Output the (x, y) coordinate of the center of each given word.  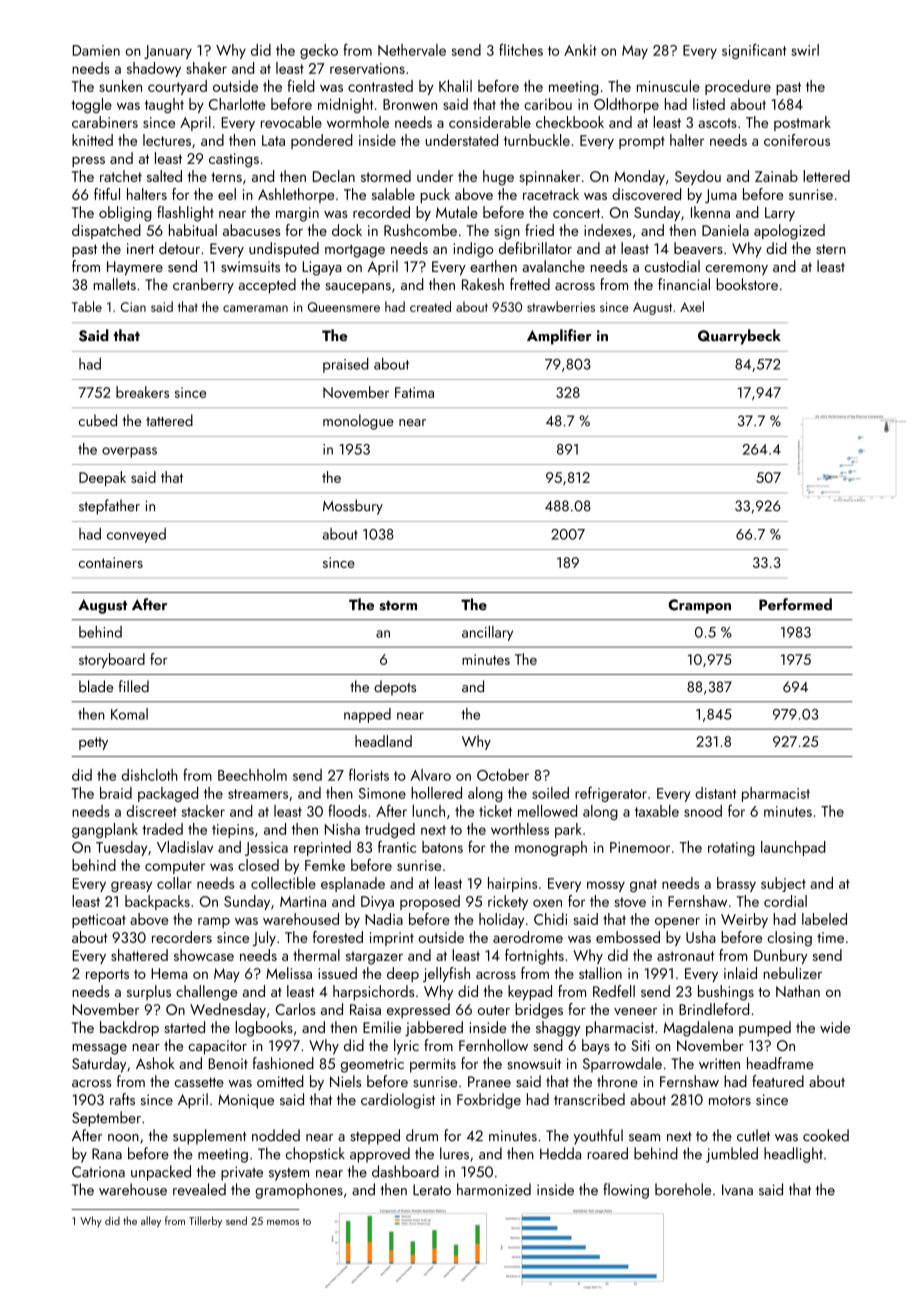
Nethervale (412, 50)
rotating (731, 849)
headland (383, 741)
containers (111, 562)
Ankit (580, 50)
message (99, 1049)
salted (164, 176)
